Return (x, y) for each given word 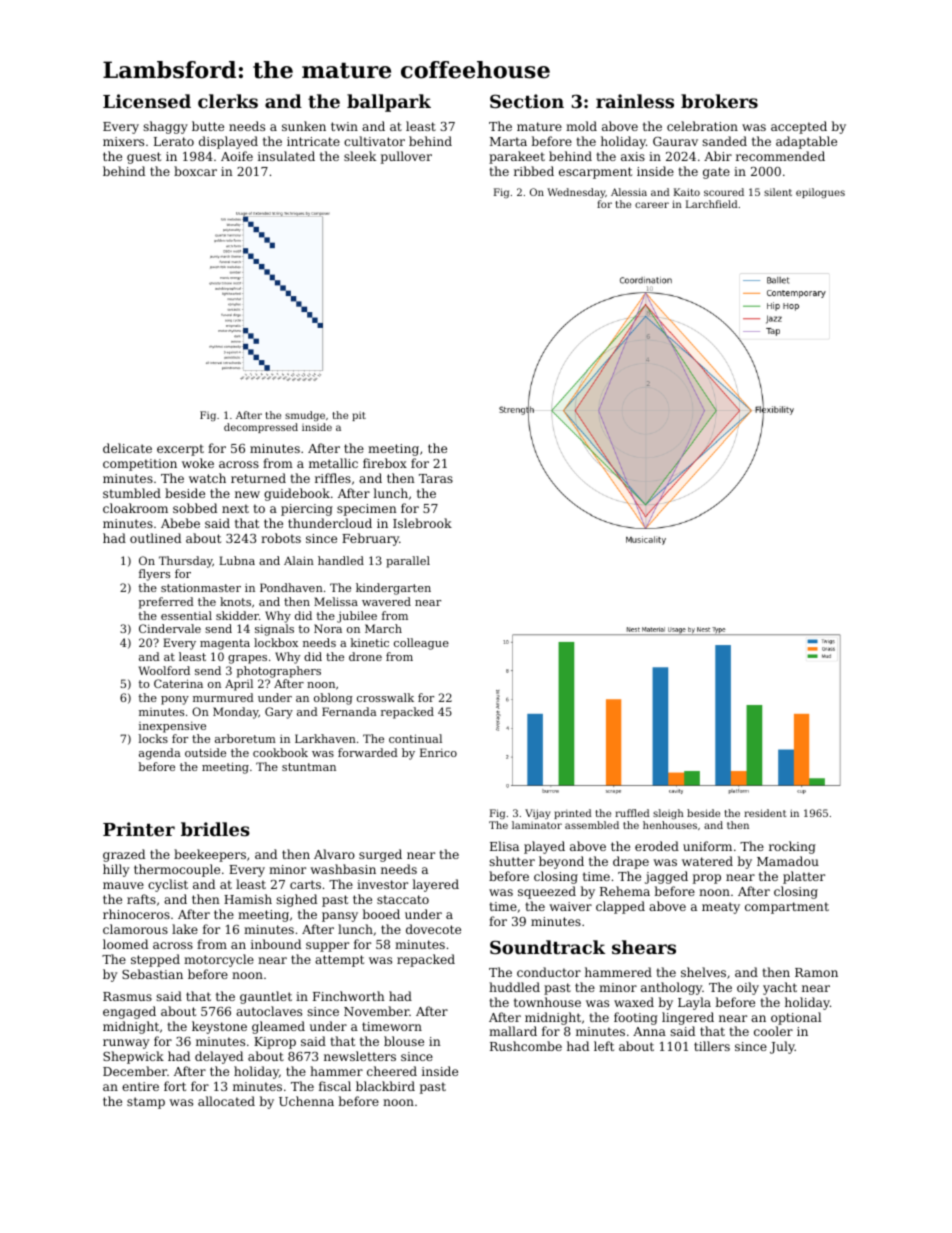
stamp (146, 1103)
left (604, 1046)
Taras (436, 478)
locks (153, 738)
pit (359, 416)
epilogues (820, 193)
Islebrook (422, 523)
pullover (406, 157)
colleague (421, 644)
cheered (392, 1071)
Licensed (147, 101)
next (235, 508)
